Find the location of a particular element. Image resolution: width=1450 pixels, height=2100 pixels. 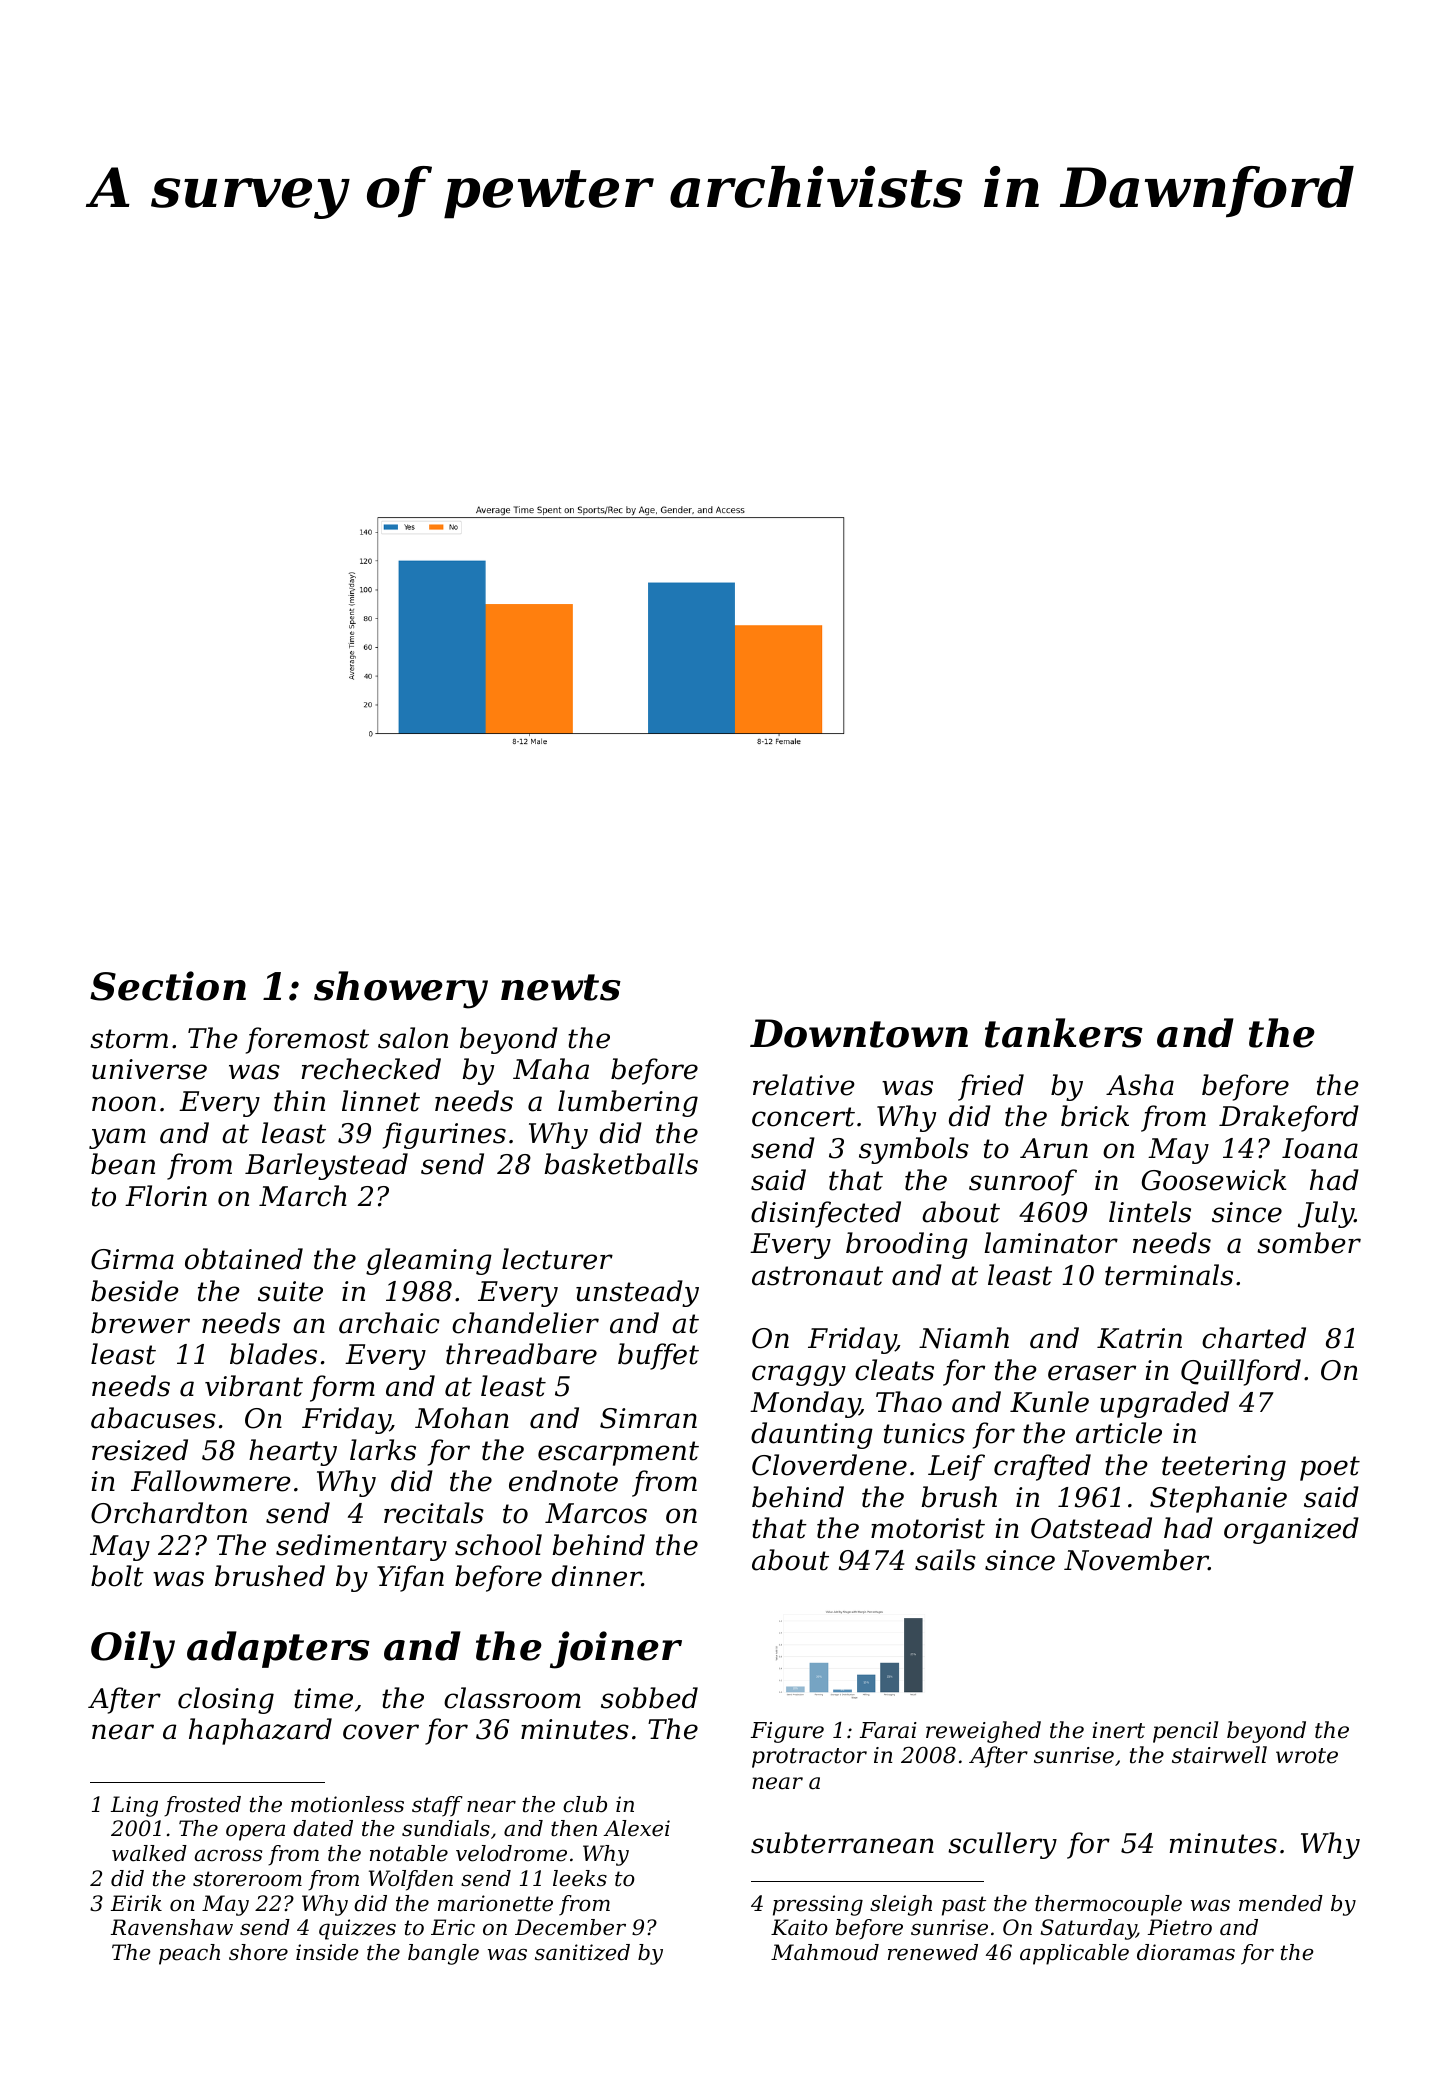

tankers is located at coordinates (1064, 1033).
